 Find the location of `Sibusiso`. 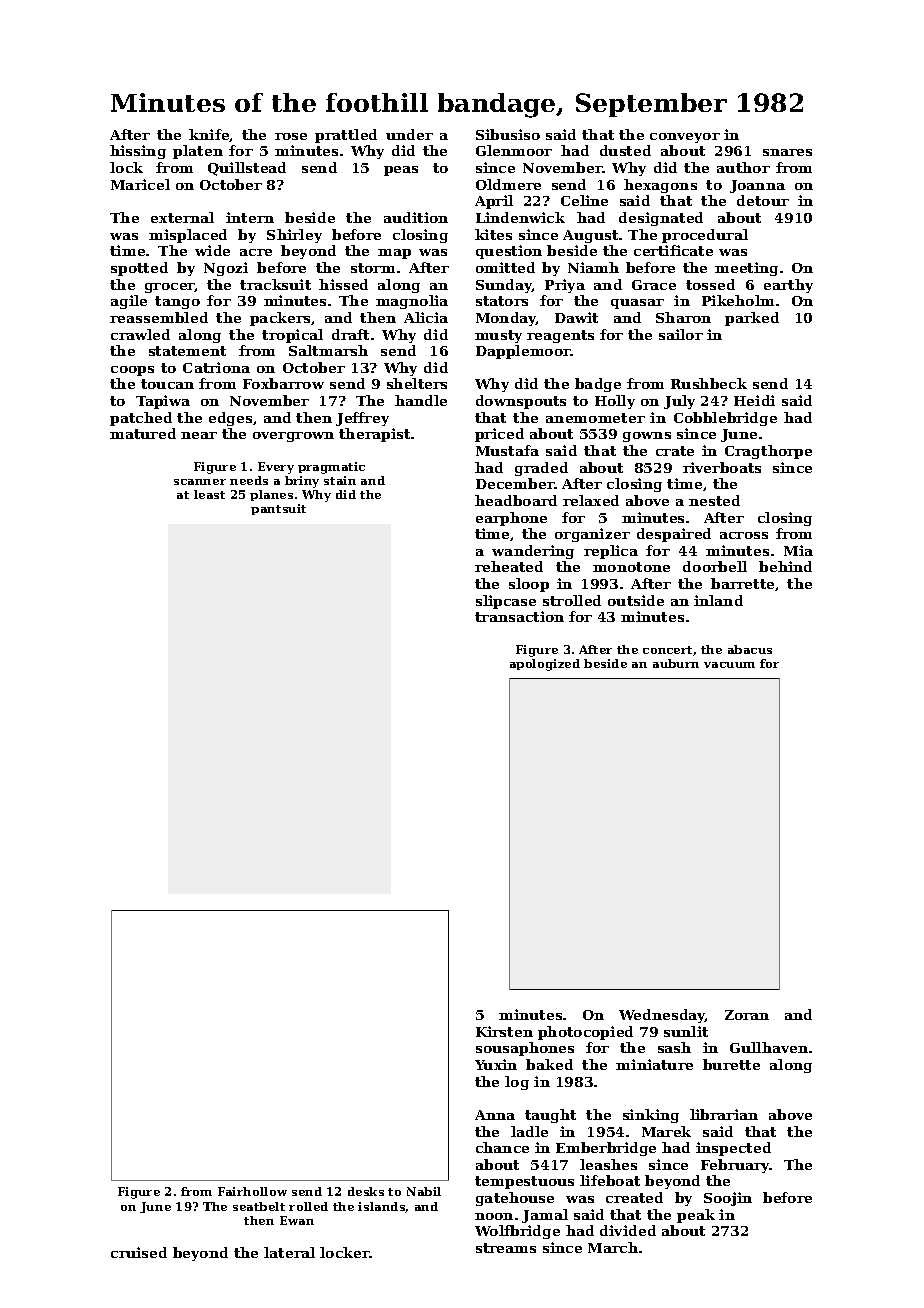

Sibusiso is located at coordinates (508, 134).
